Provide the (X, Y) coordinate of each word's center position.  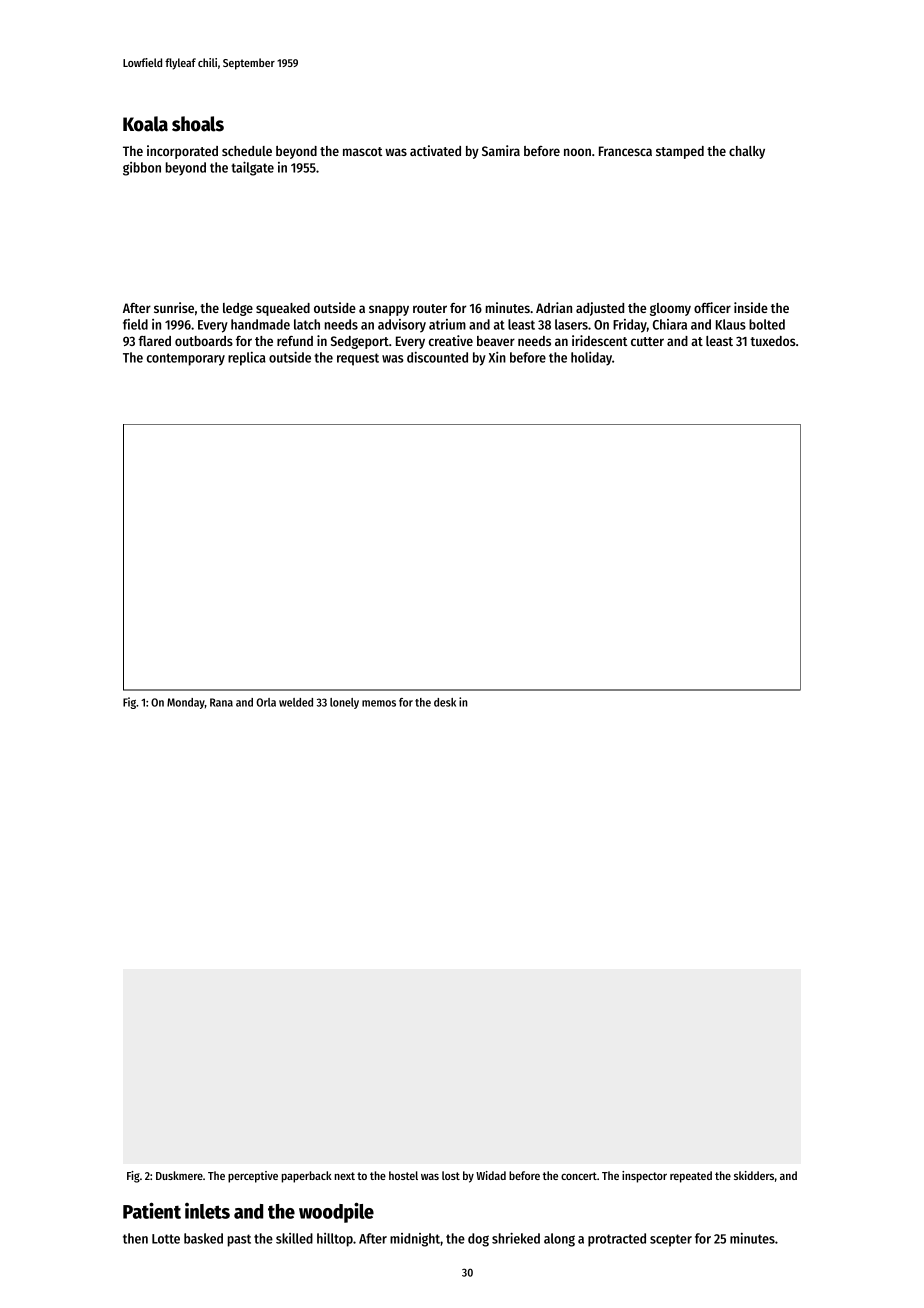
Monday (186, 703)
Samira (501, 150)
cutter (647, 341)
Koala (145, 124)
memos (379, 703)
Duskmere (179, 1175)
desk (445, 702)
